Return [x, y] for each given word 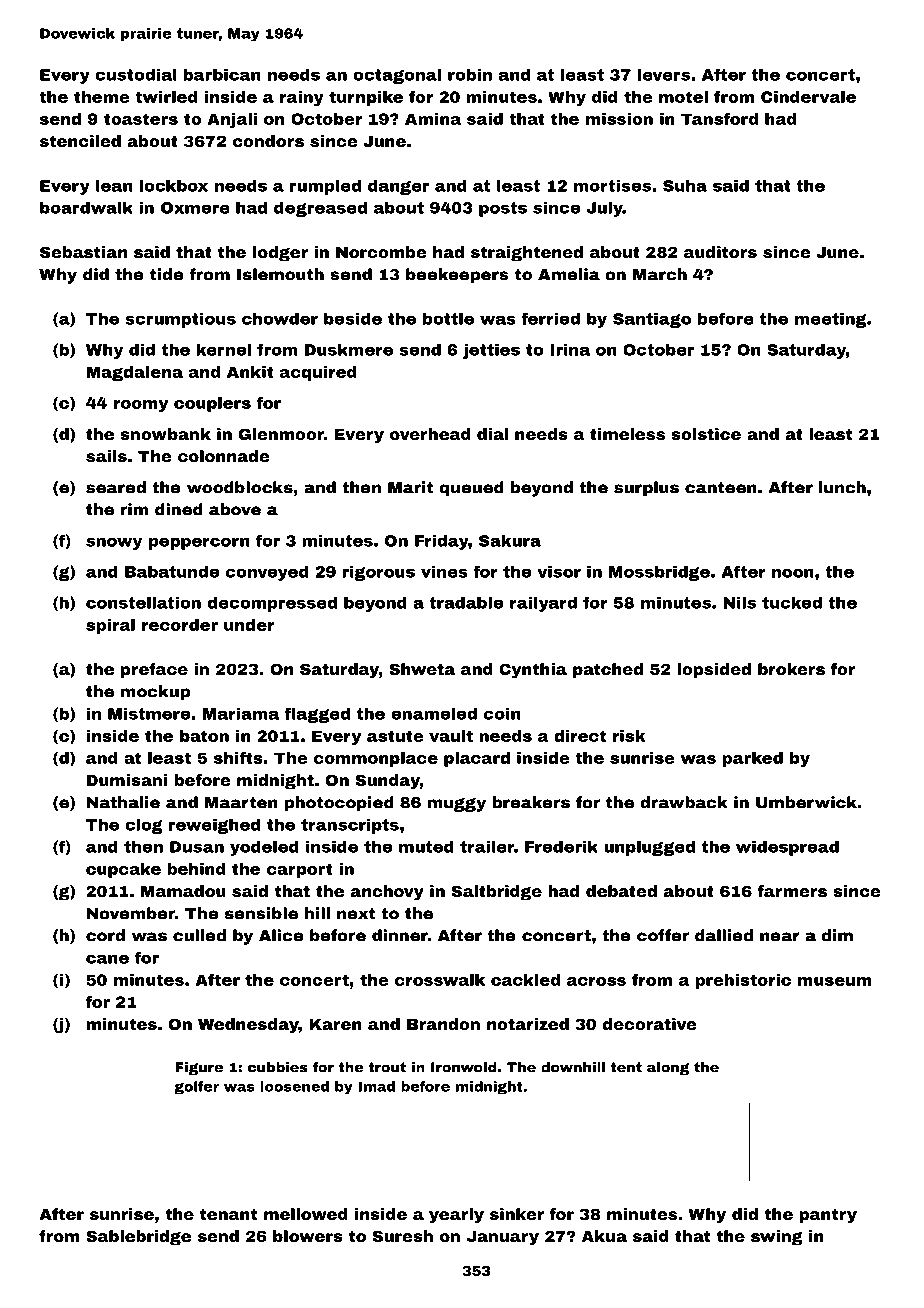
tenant [228, 1214]
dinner [400, 935]
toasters [141, 119]
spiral [110, 626]
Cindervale [808, 97]
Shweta [422, 669]
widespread [787, 848]
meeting [830, 320]
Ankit [250, 372]
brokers [791, 669]
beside [353, 318]
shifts [238, 758]
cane [107, 959]
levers [664, 74]
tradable [466, 602]
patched [608, 670]
